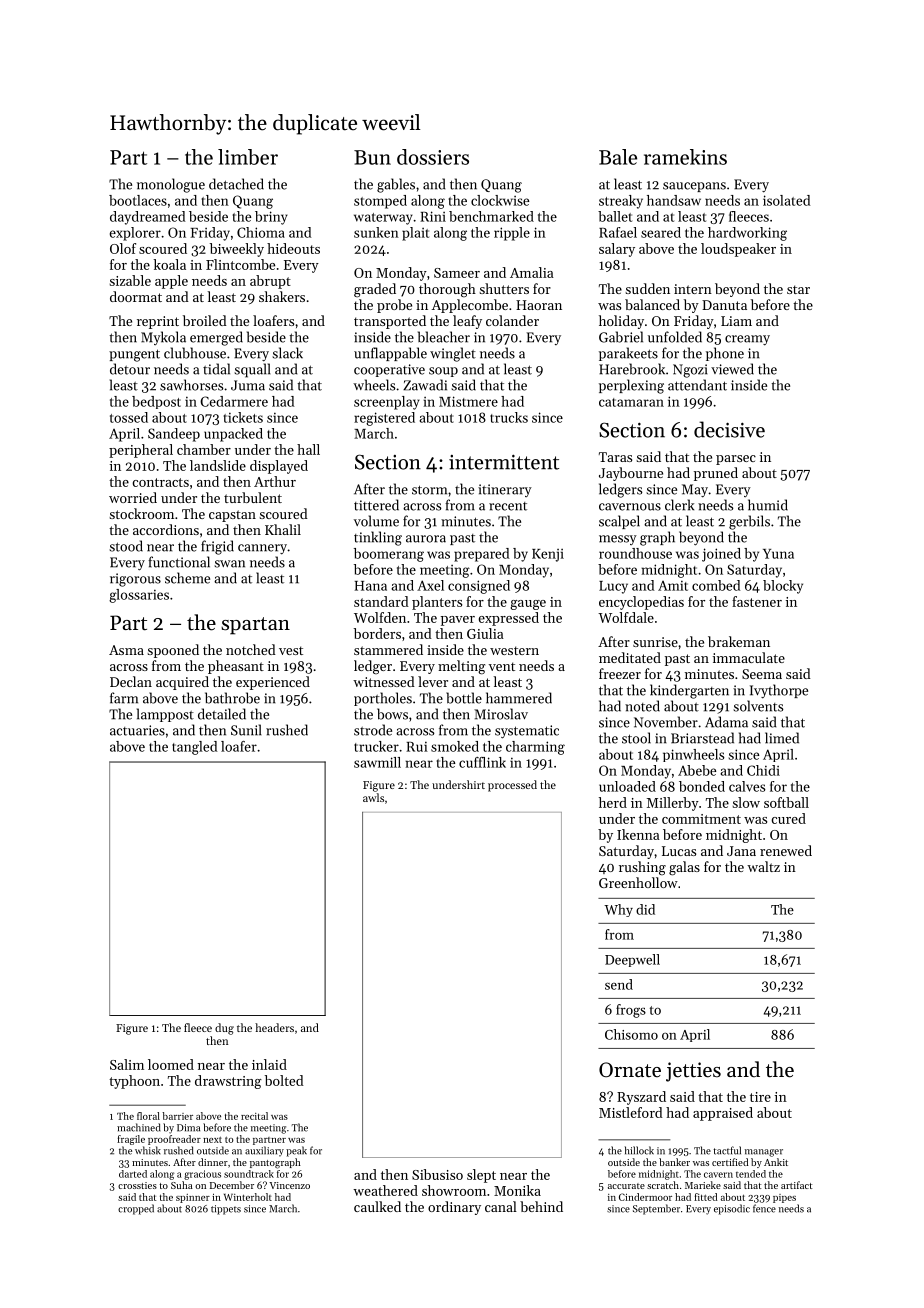  Describe the element at coordinates (373, 797) in the image. I see `awls` at that location.
